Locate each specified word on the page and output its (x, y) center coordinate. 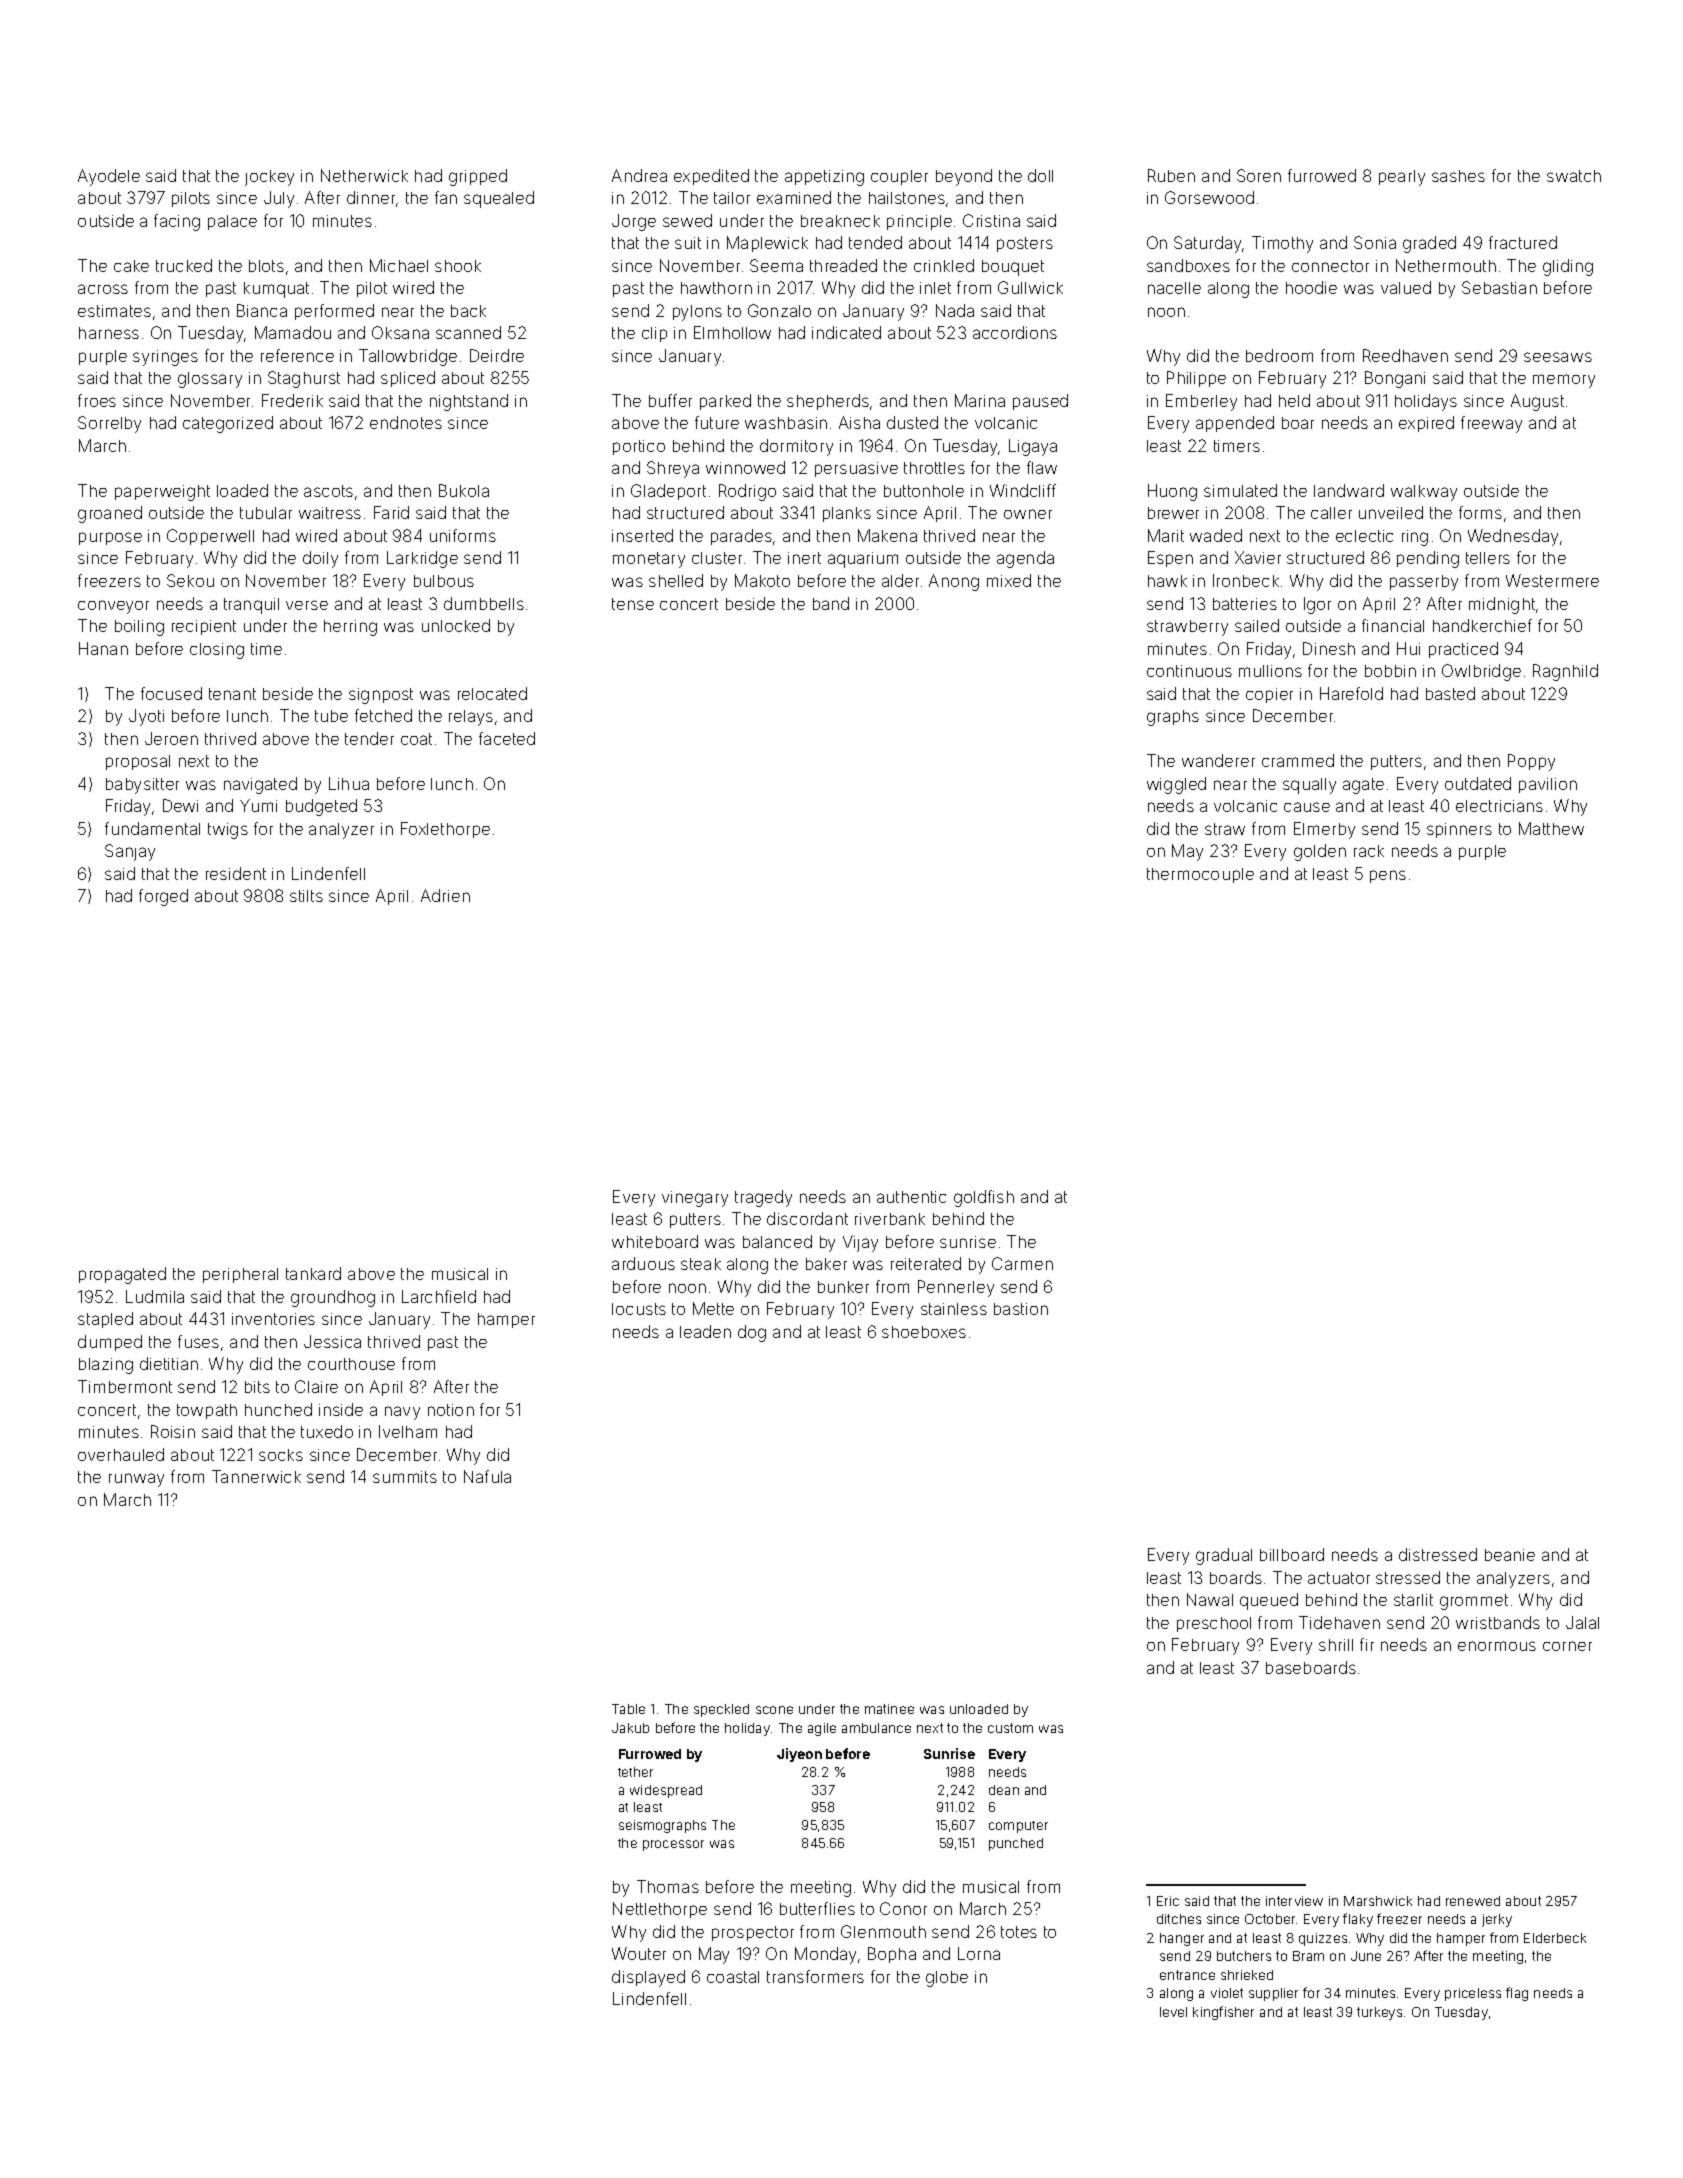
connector (1330, 266)
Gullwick (1030, 287)
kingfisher (1223, 2013)
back (468, 311)
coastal (733, 1977)
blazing (106, 1366)
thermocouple (1200, 875)
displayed (648, 1978)
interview (1294, 1901)
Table (628, 1709)
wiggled (1176, 785)
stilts (306, 896)
